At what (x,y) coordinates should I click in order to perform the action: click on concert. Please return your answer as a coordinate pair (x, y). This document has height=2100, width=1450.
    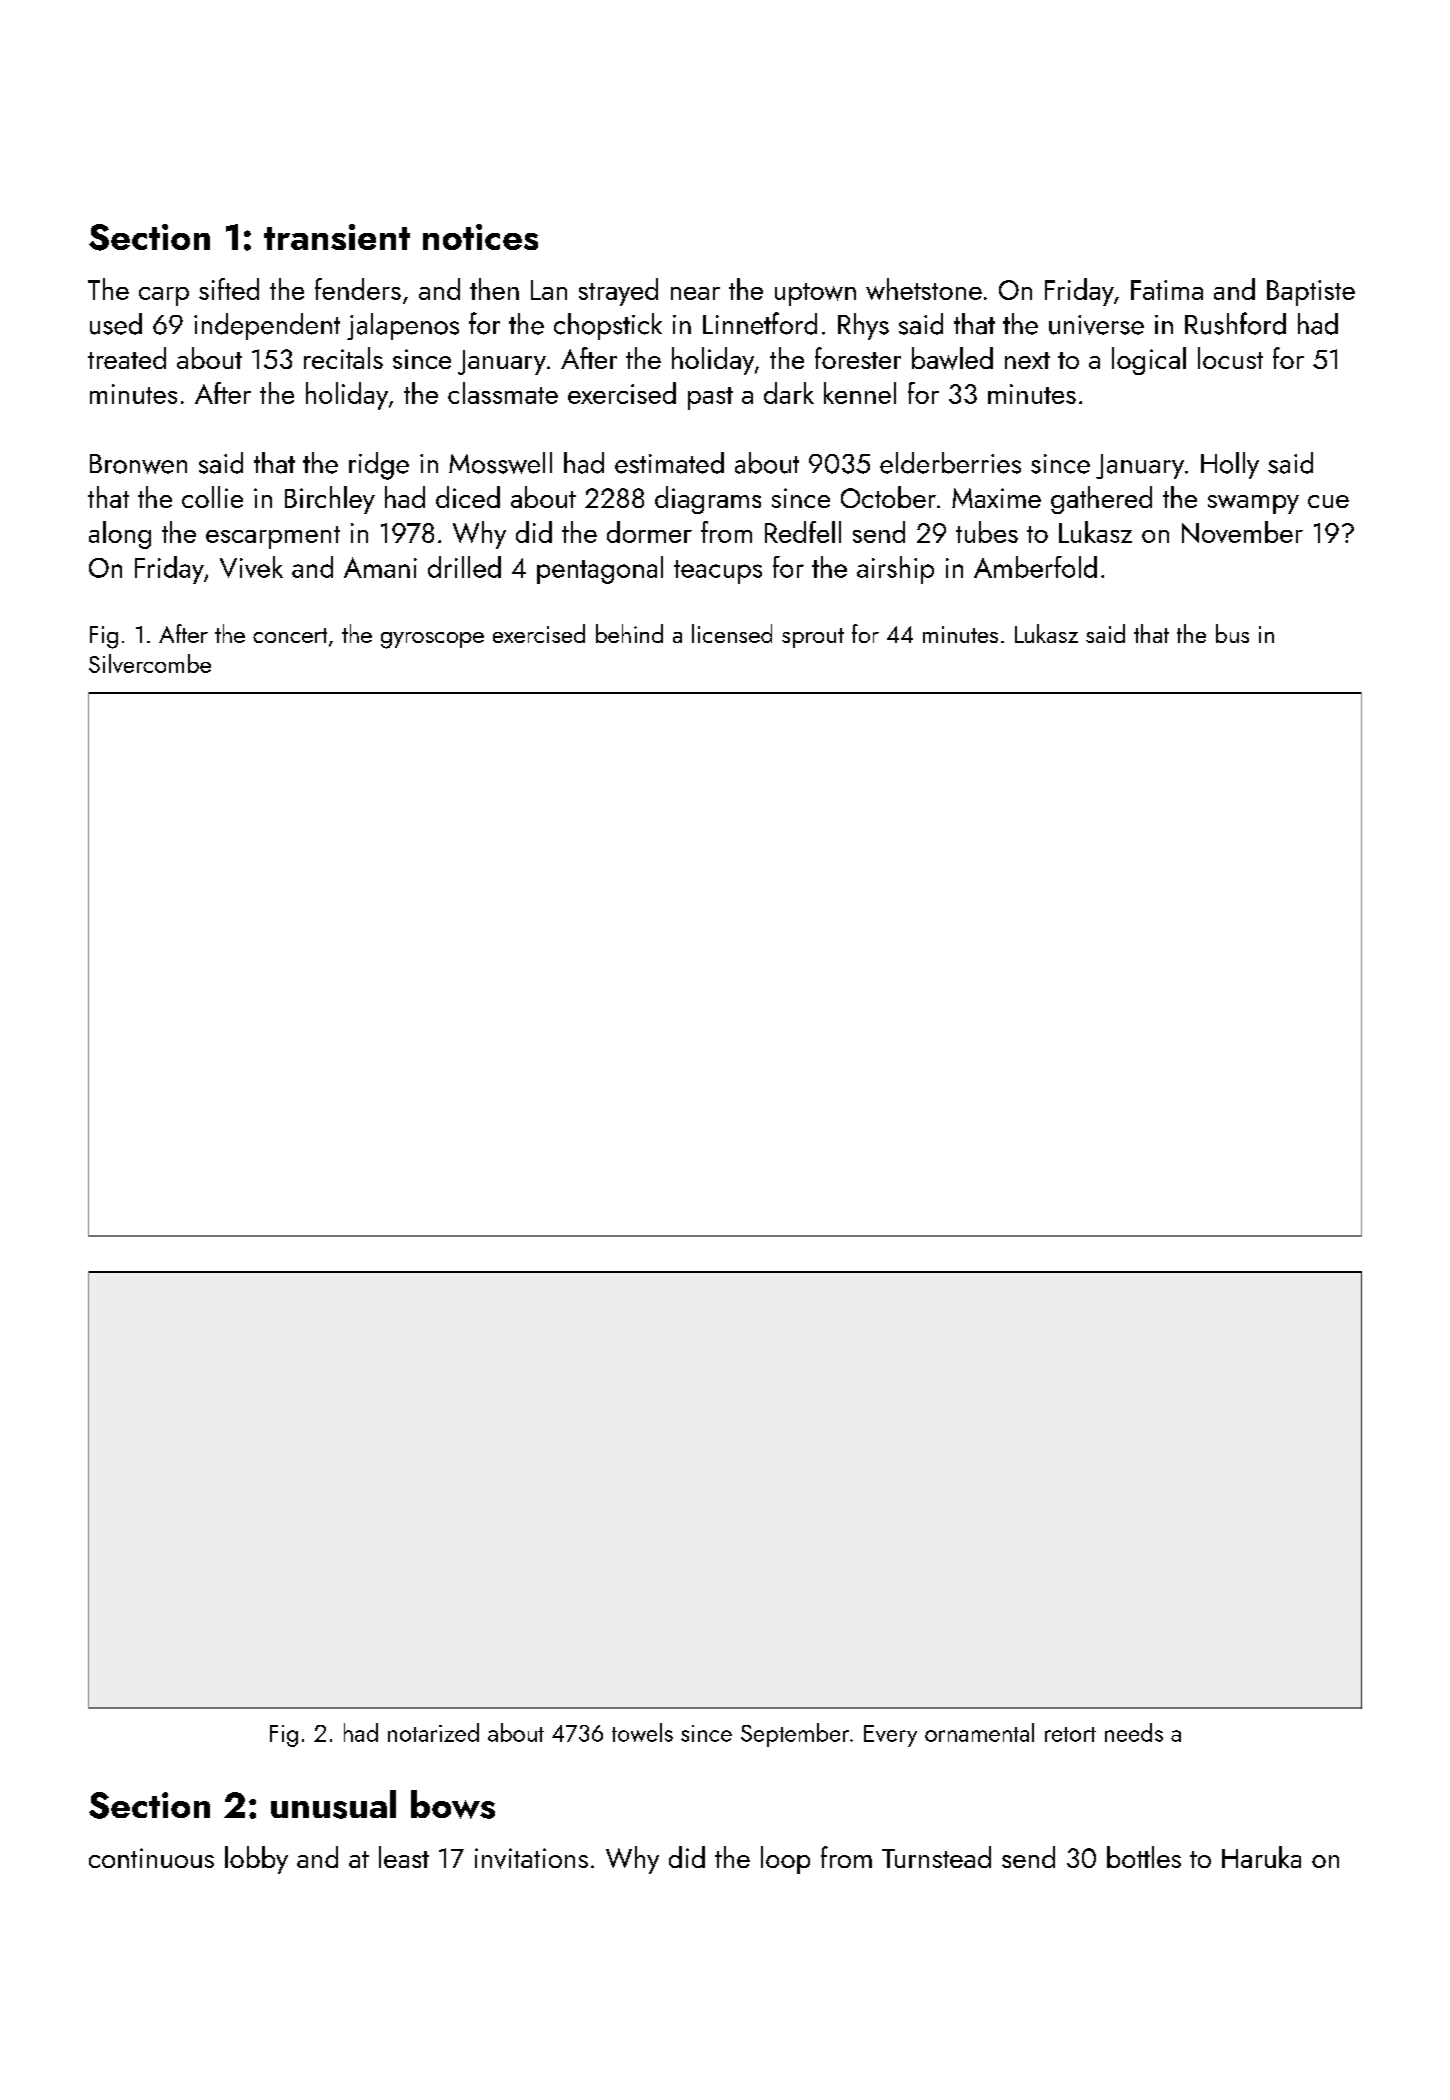
    Looking at the image, I should click on (290, 635).
